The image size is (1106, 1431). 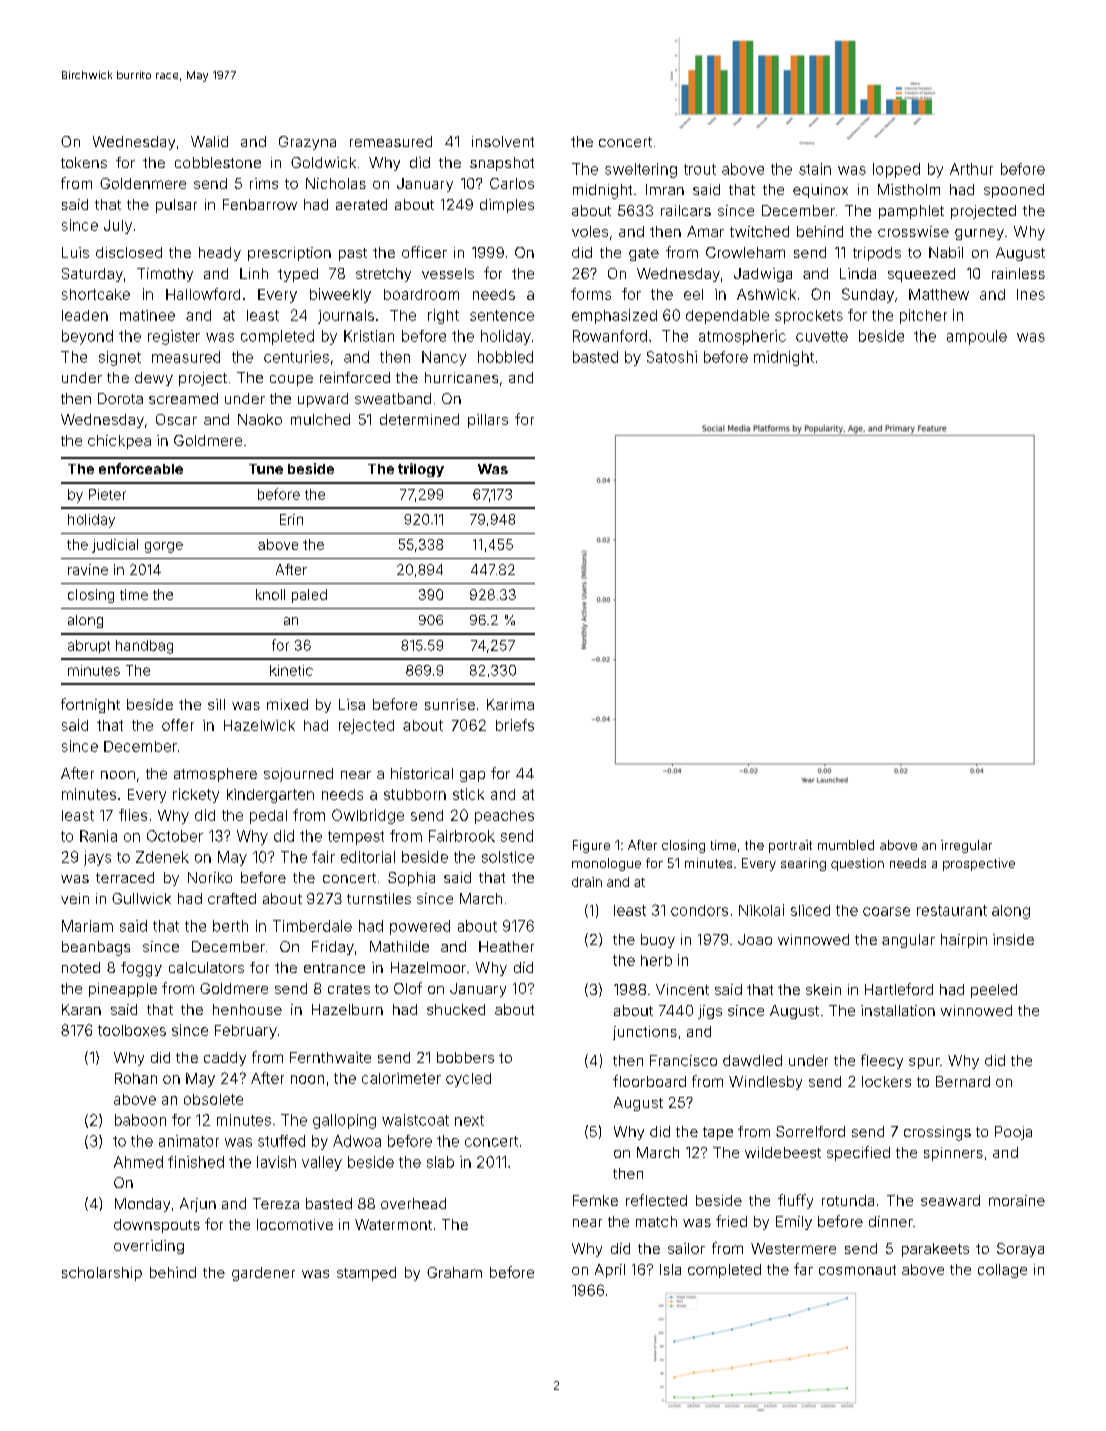 What do you see at coordinates (665, 189) in the page?
I see `Imran` at bounding box center [665, 189].
